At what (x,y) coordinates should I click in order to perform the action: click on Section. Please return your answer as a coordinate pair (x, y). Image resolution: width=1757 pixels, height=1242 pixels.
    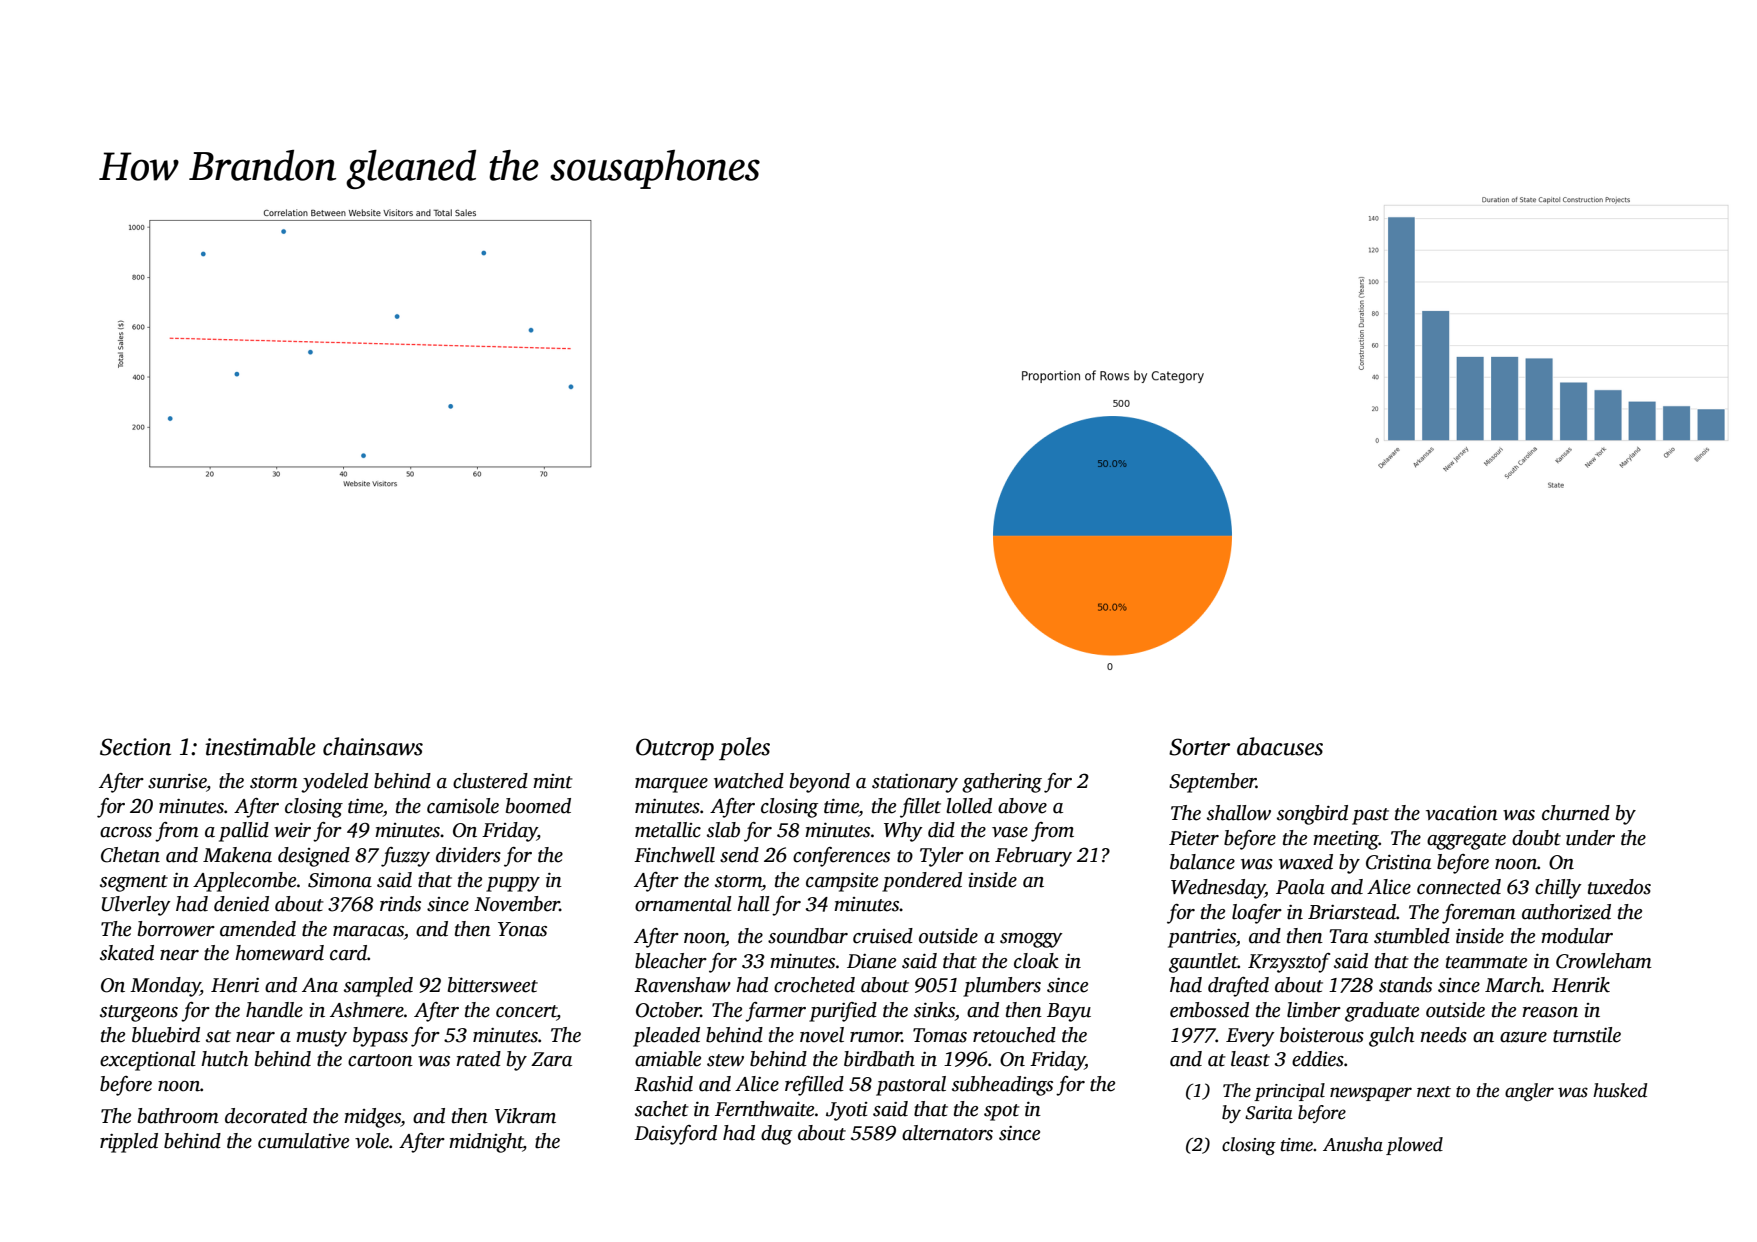
    Looking at the image, I should click on (135, 747).
